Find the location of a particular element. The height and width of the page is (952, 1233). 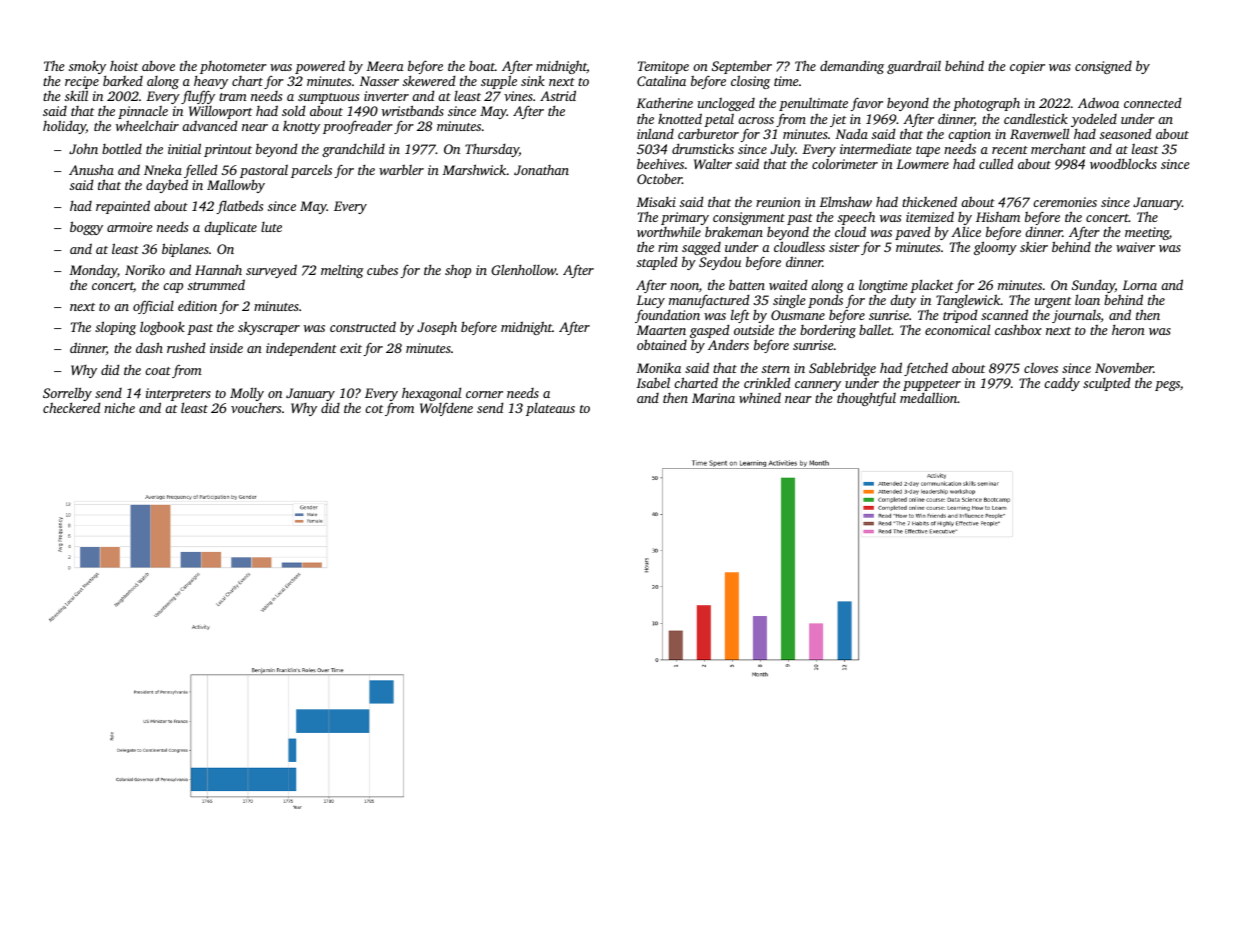

candlestick is located at coordinates (1036, 118).
